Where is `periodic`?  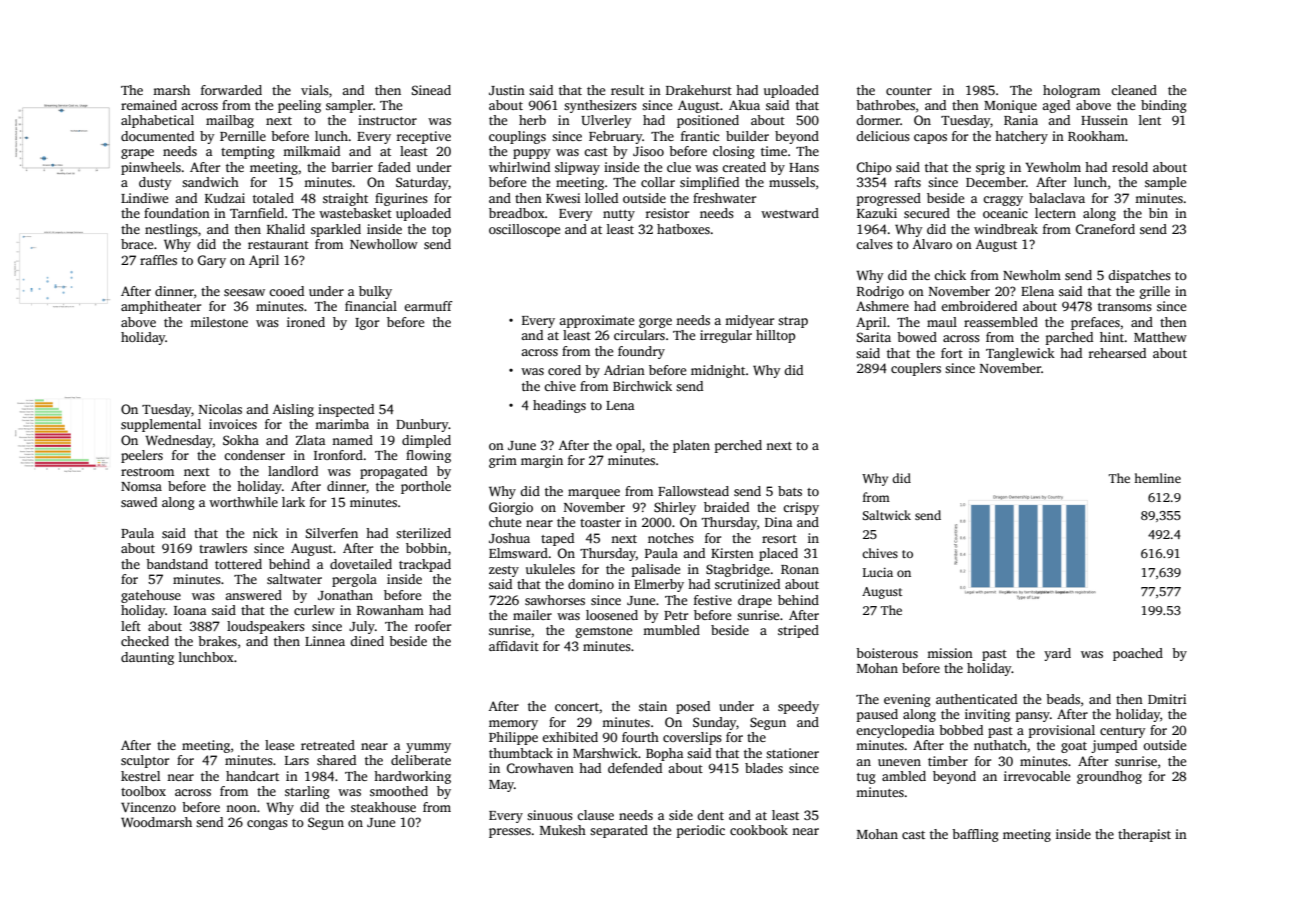
periodic is located at coordinates (701, 831).
